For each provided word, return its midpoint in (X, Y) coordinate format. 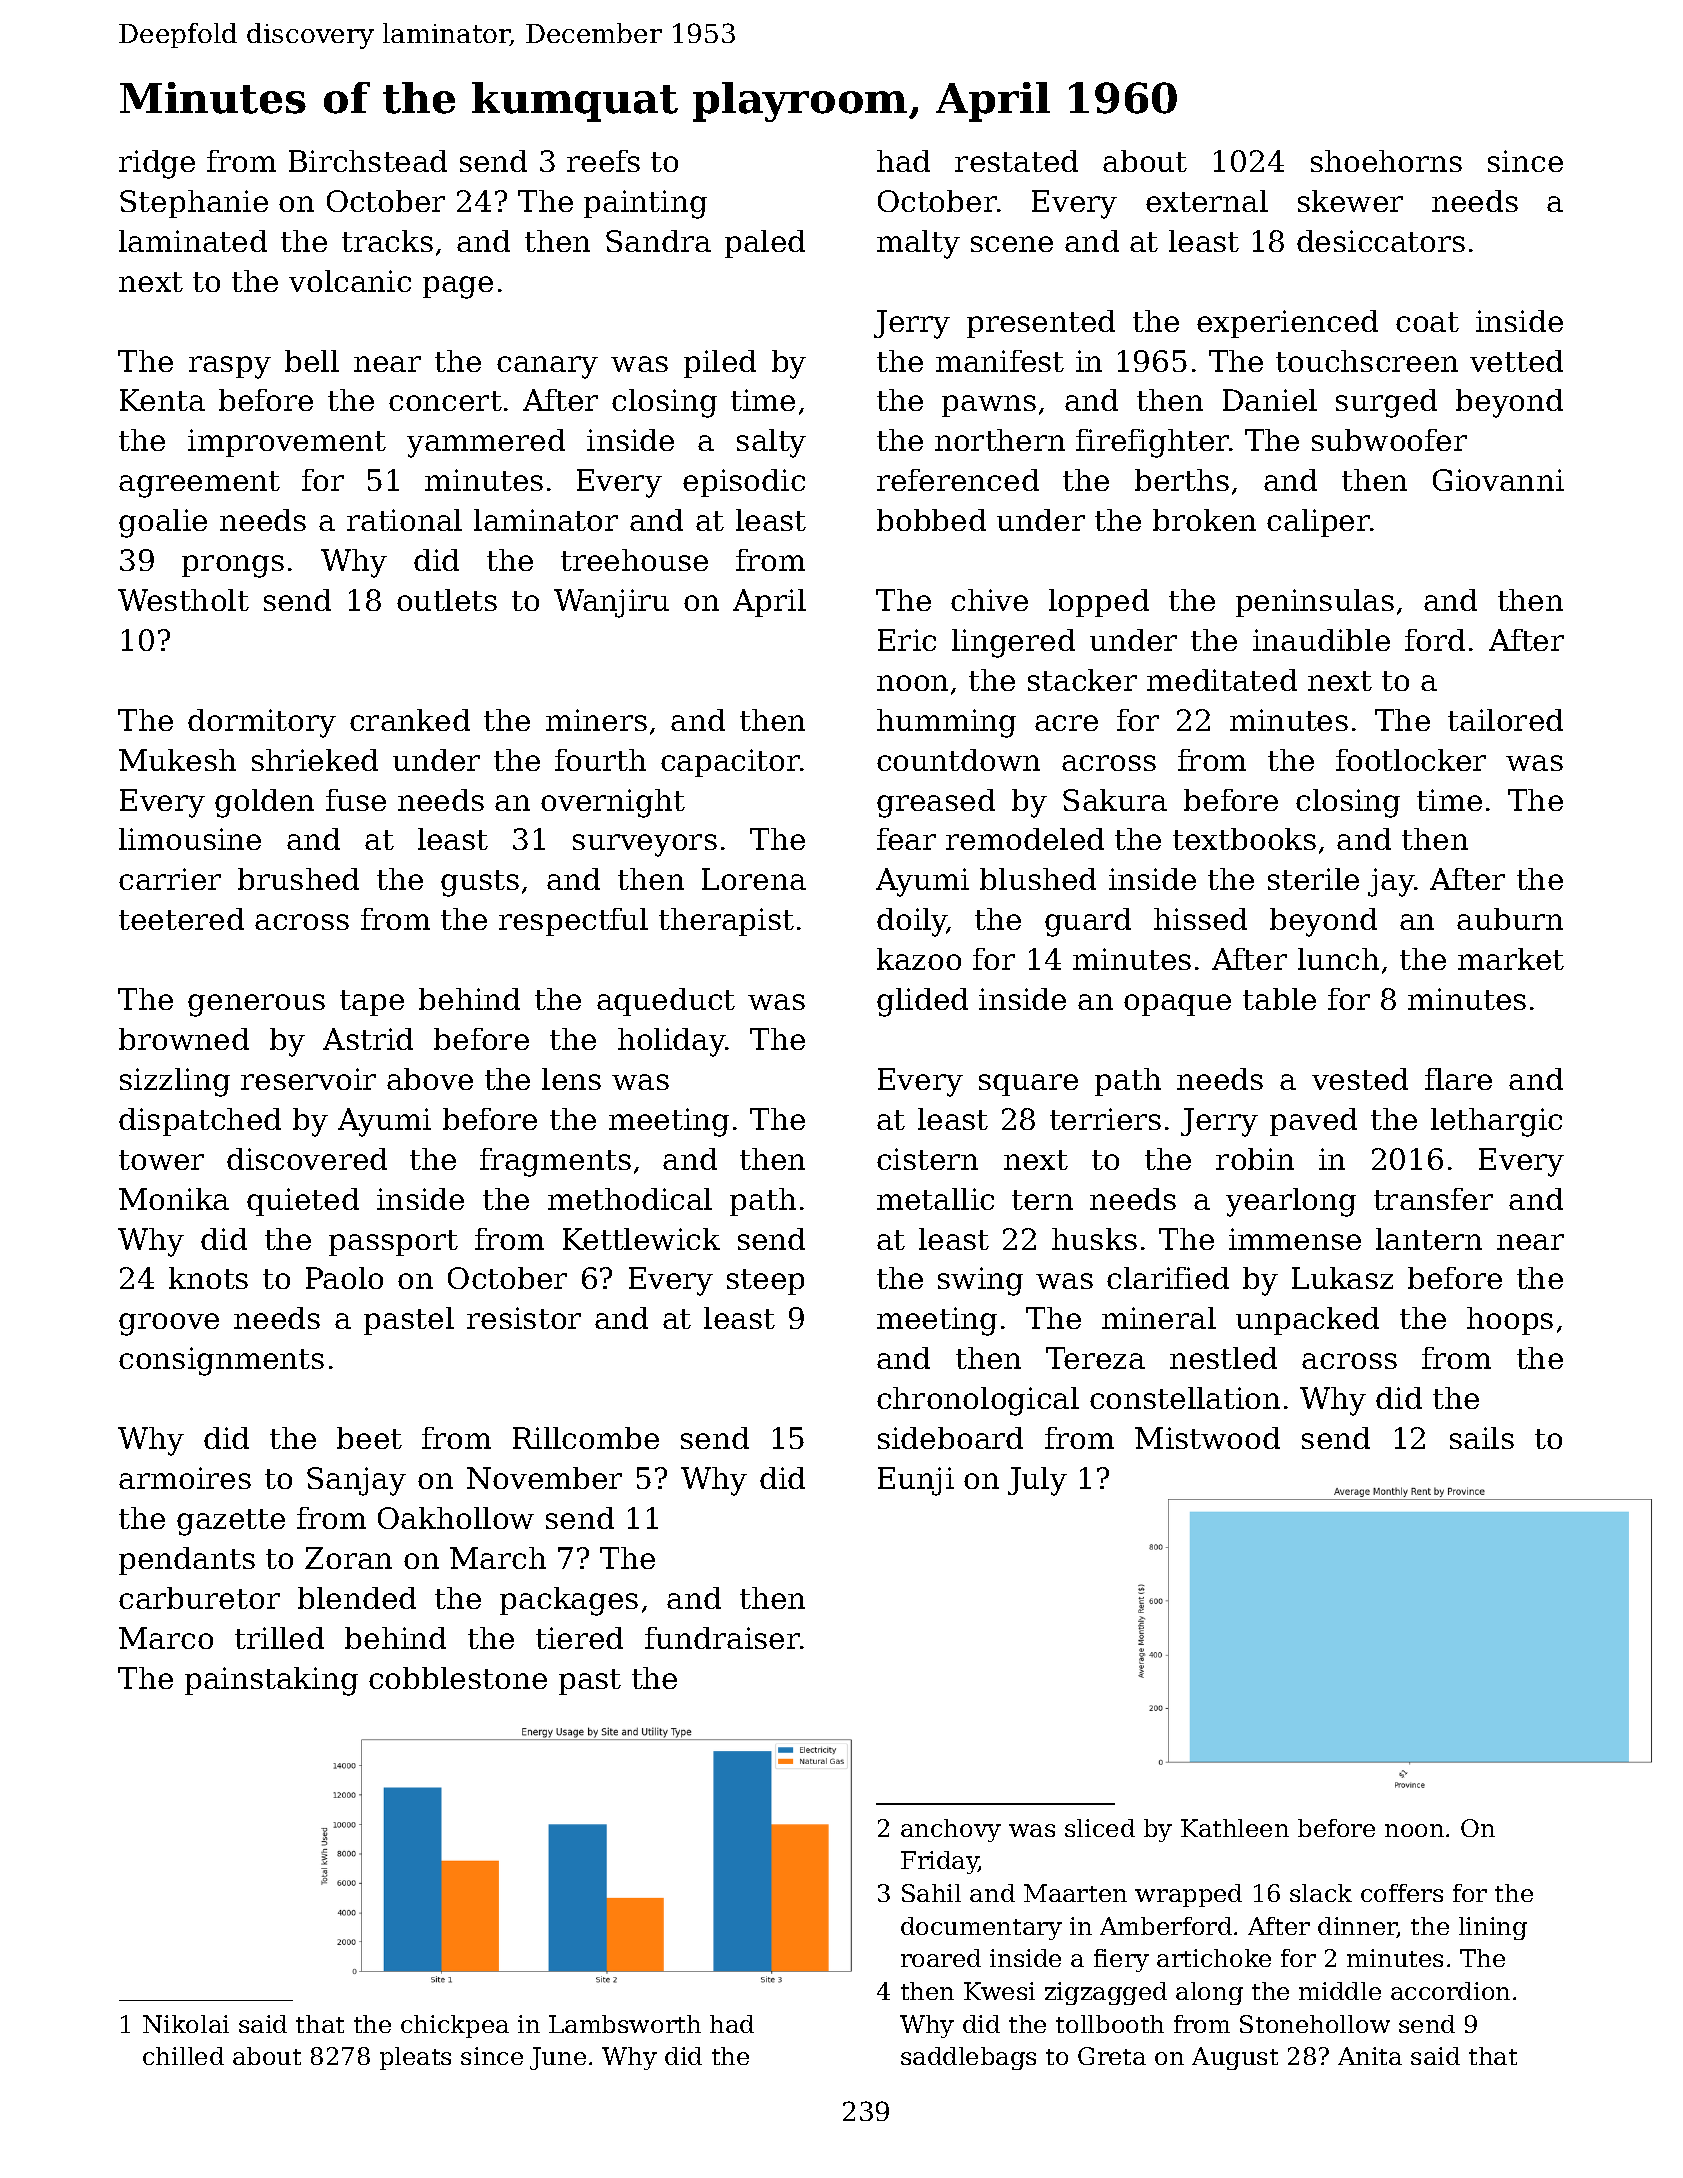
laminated (193, 241)
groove (169, 1324)
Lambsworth (625, 2024)
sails (1482, 1438)
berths (1182, 480)
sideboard (950, 1438)
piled (720, 364)
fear (906, 839)
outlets (447, 600)
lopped (1099, 603)
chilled (183, 2056)
